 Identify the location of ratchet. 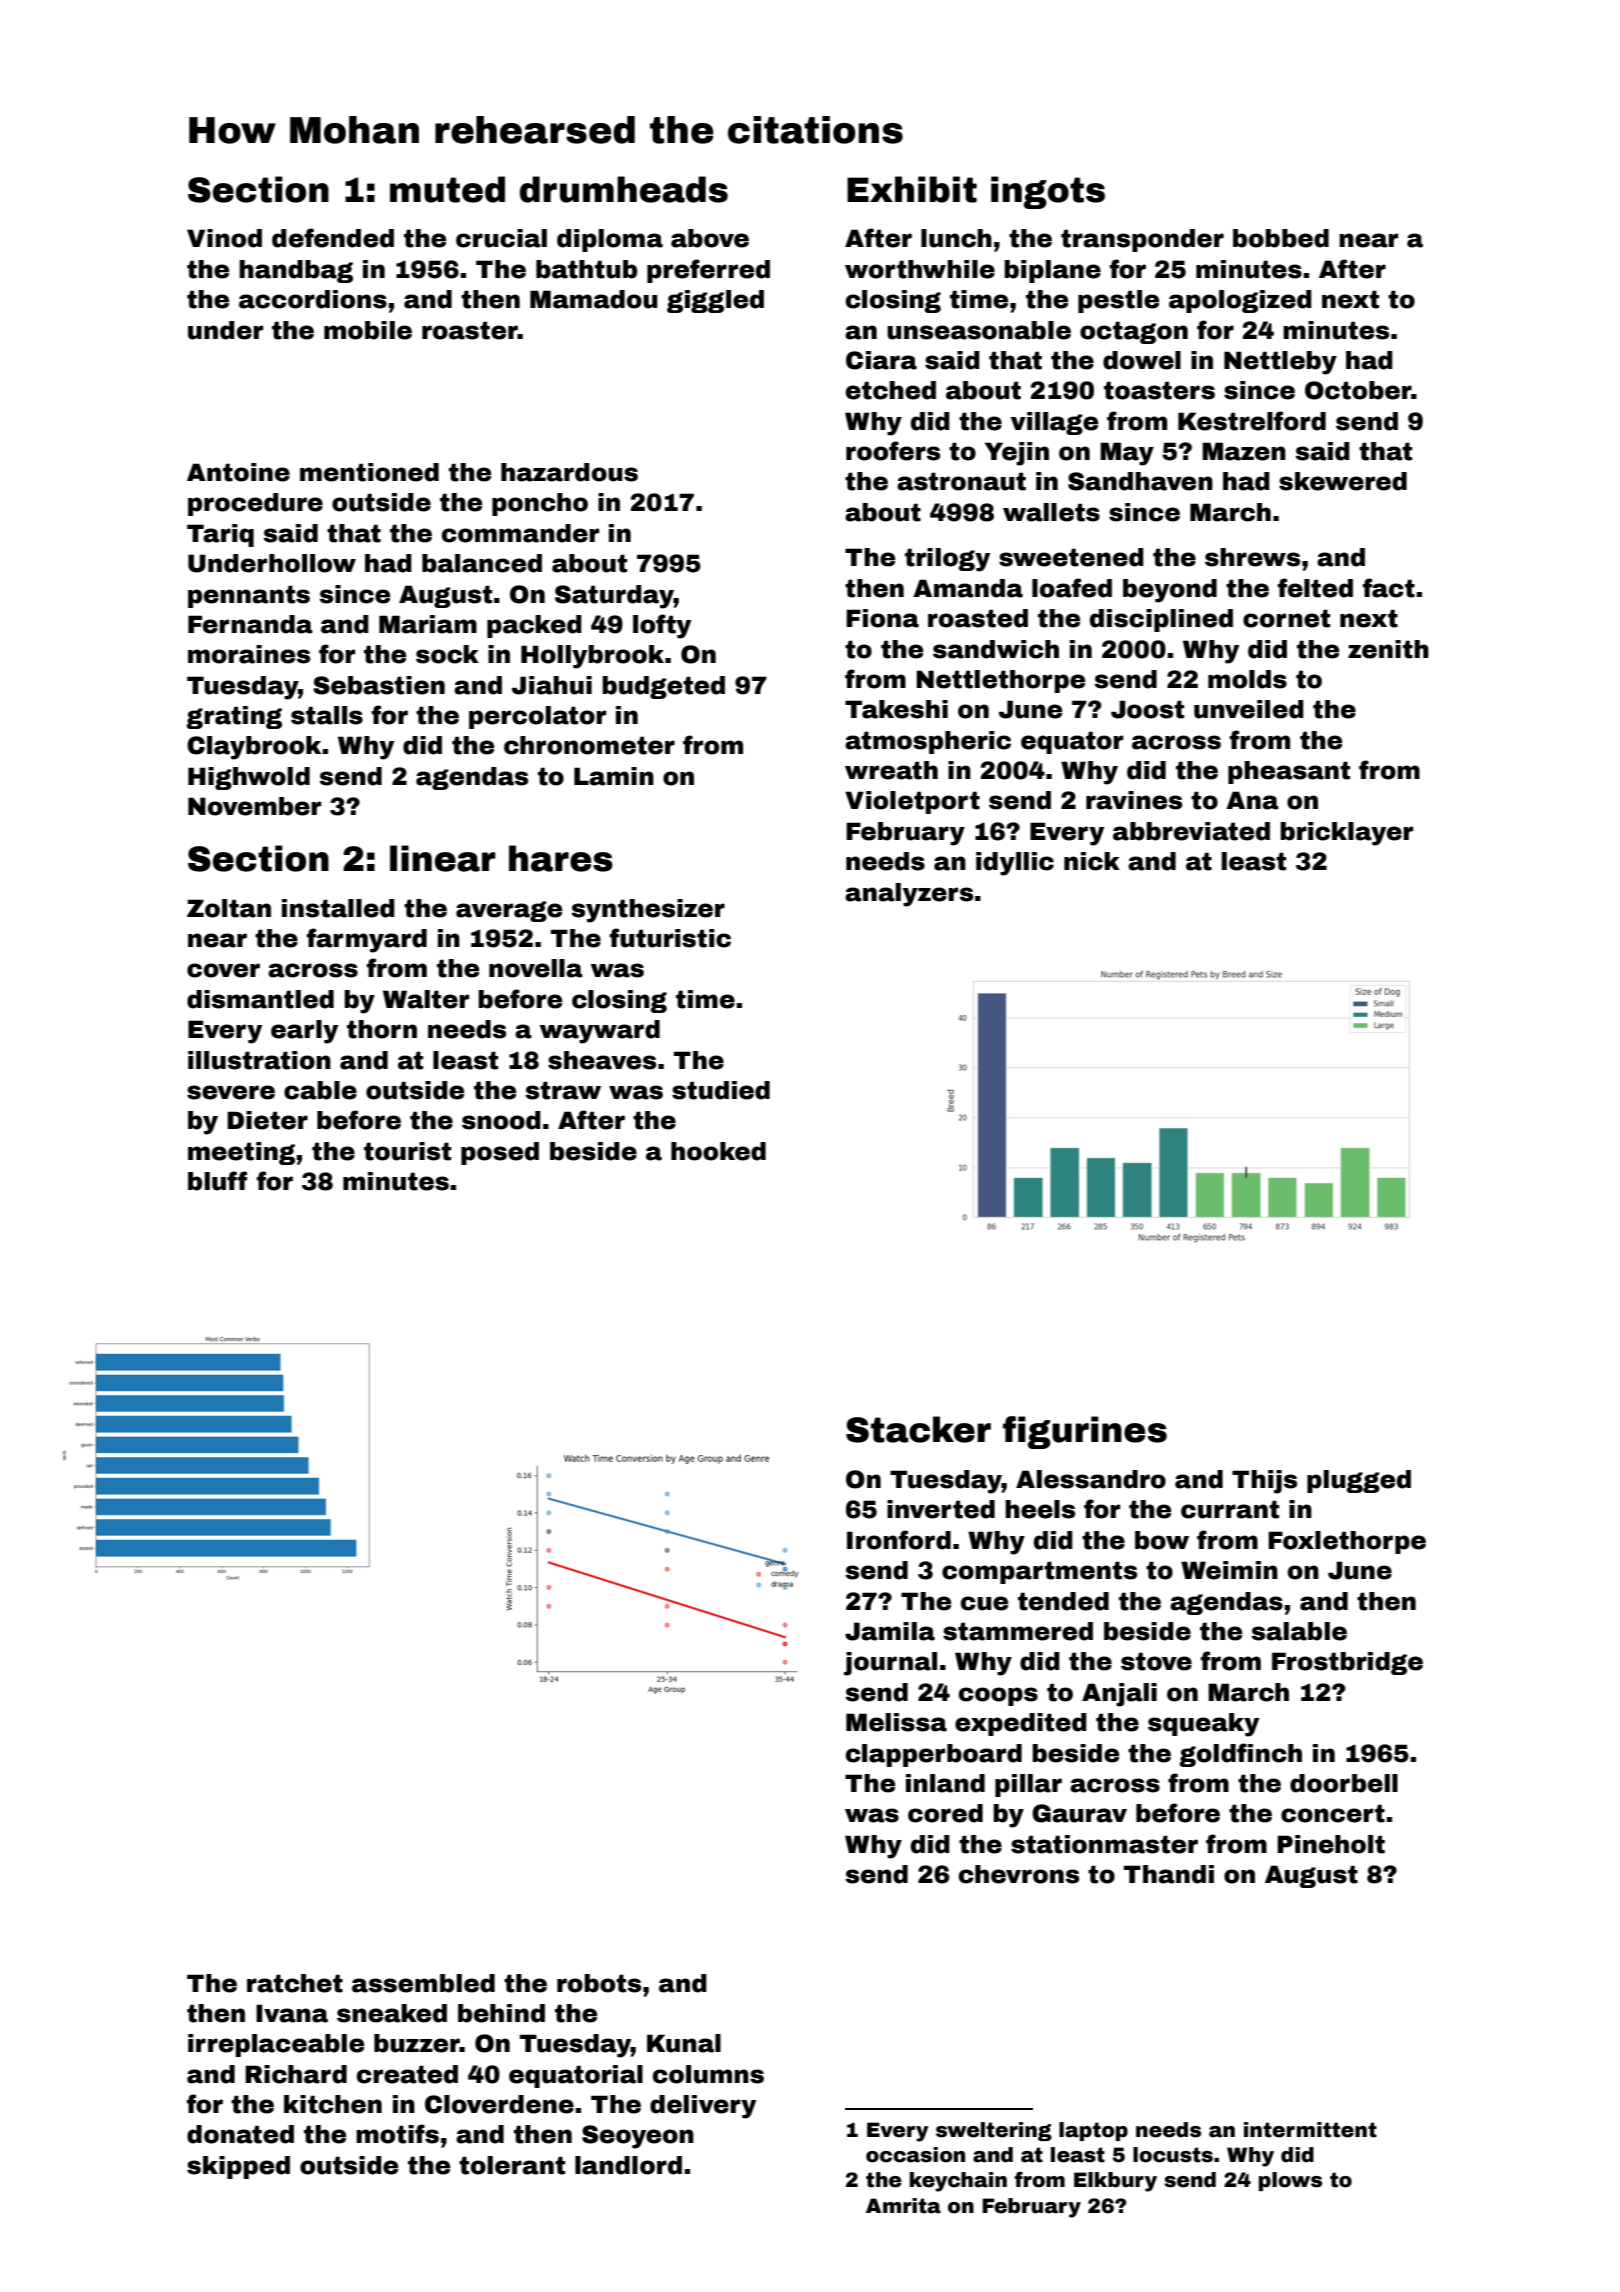
(295, 1983).
